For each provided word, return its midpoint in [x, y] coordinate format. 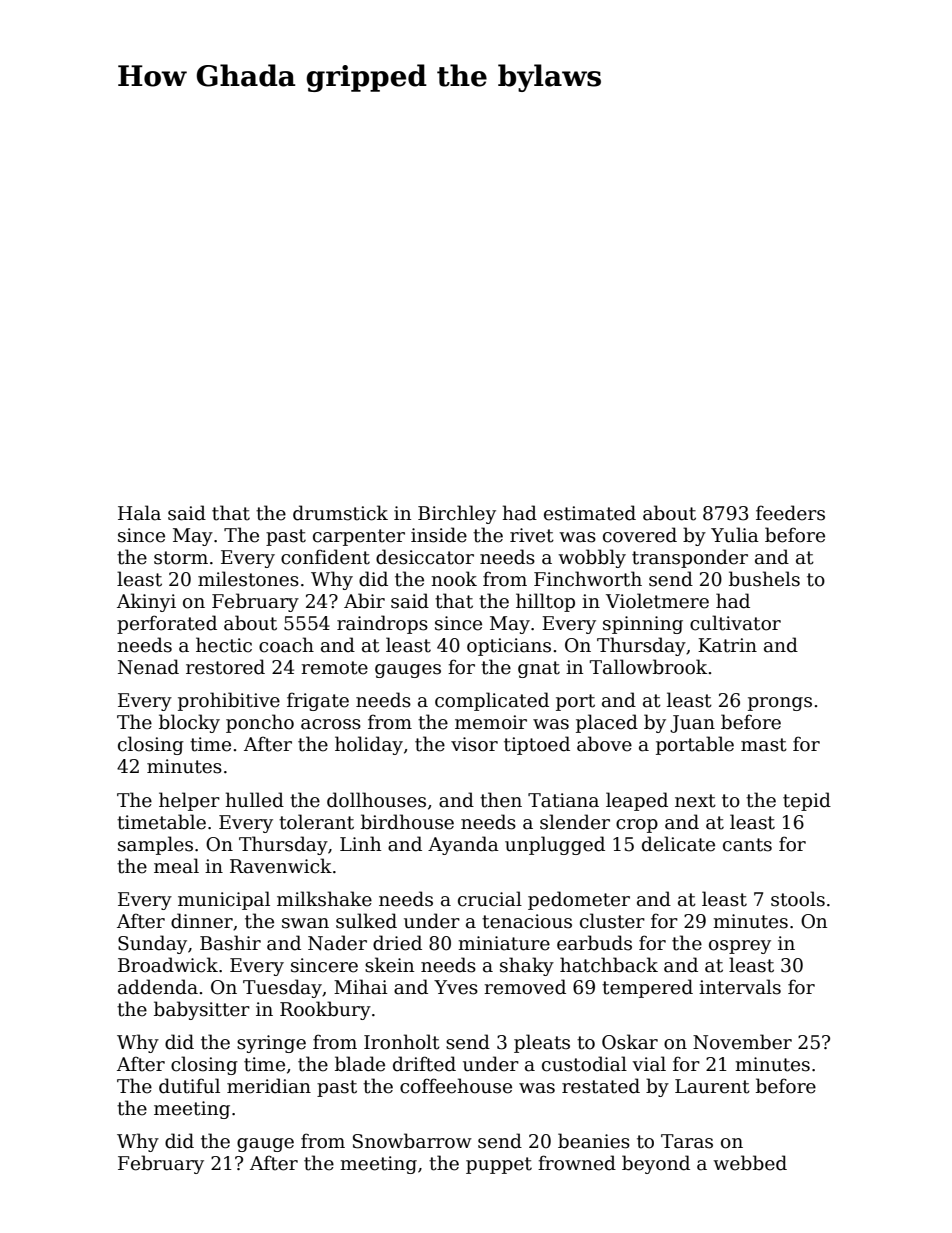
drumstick [340, 513]
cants [747, 845]
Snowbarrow [412, 1141]
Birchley [457, 514]
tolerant [316, 822]
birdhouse [407, 822]
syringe [271, 1044]
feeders [790, 513]
